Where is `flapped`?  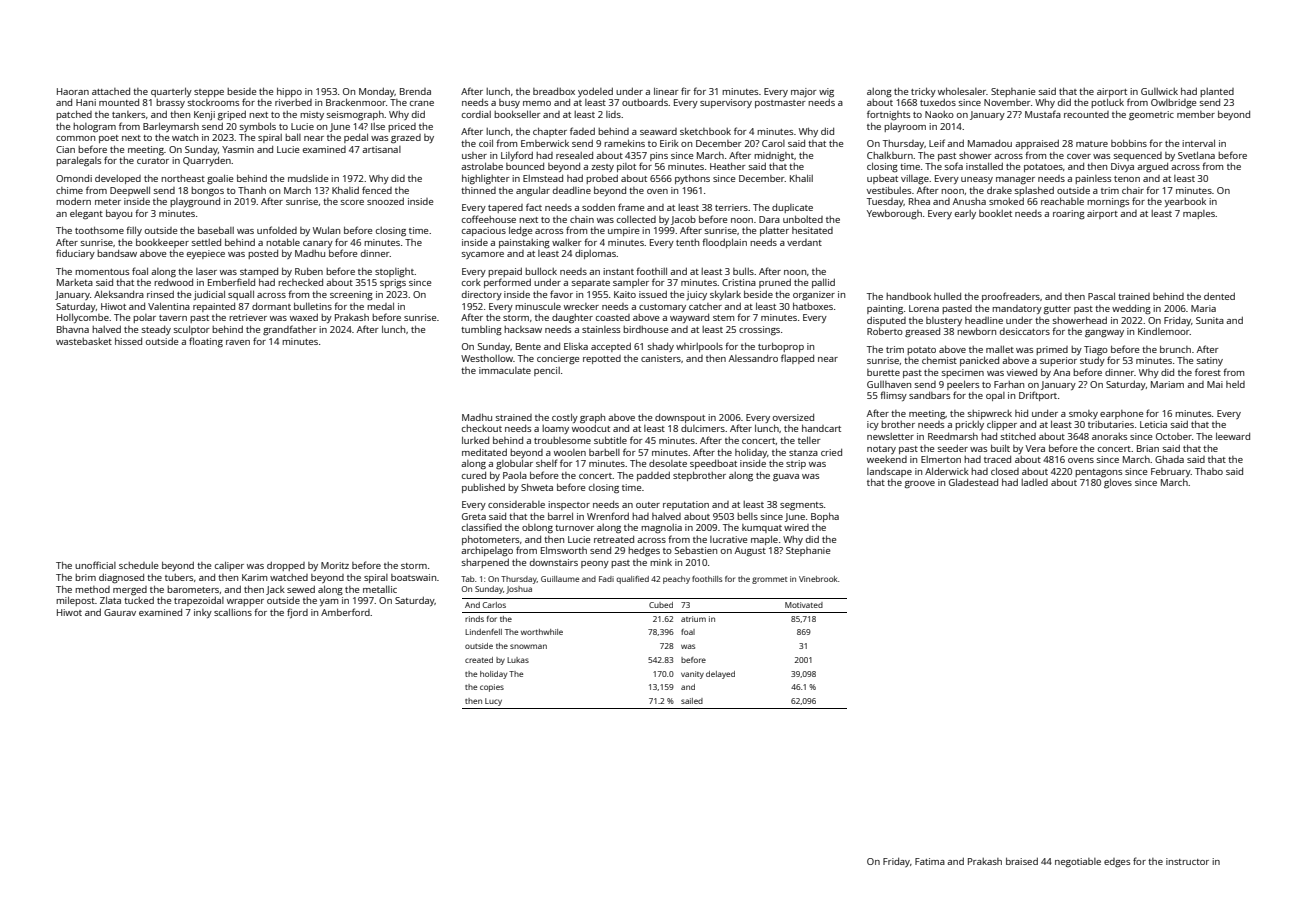 flapped is located at coordinates (797, 359).
